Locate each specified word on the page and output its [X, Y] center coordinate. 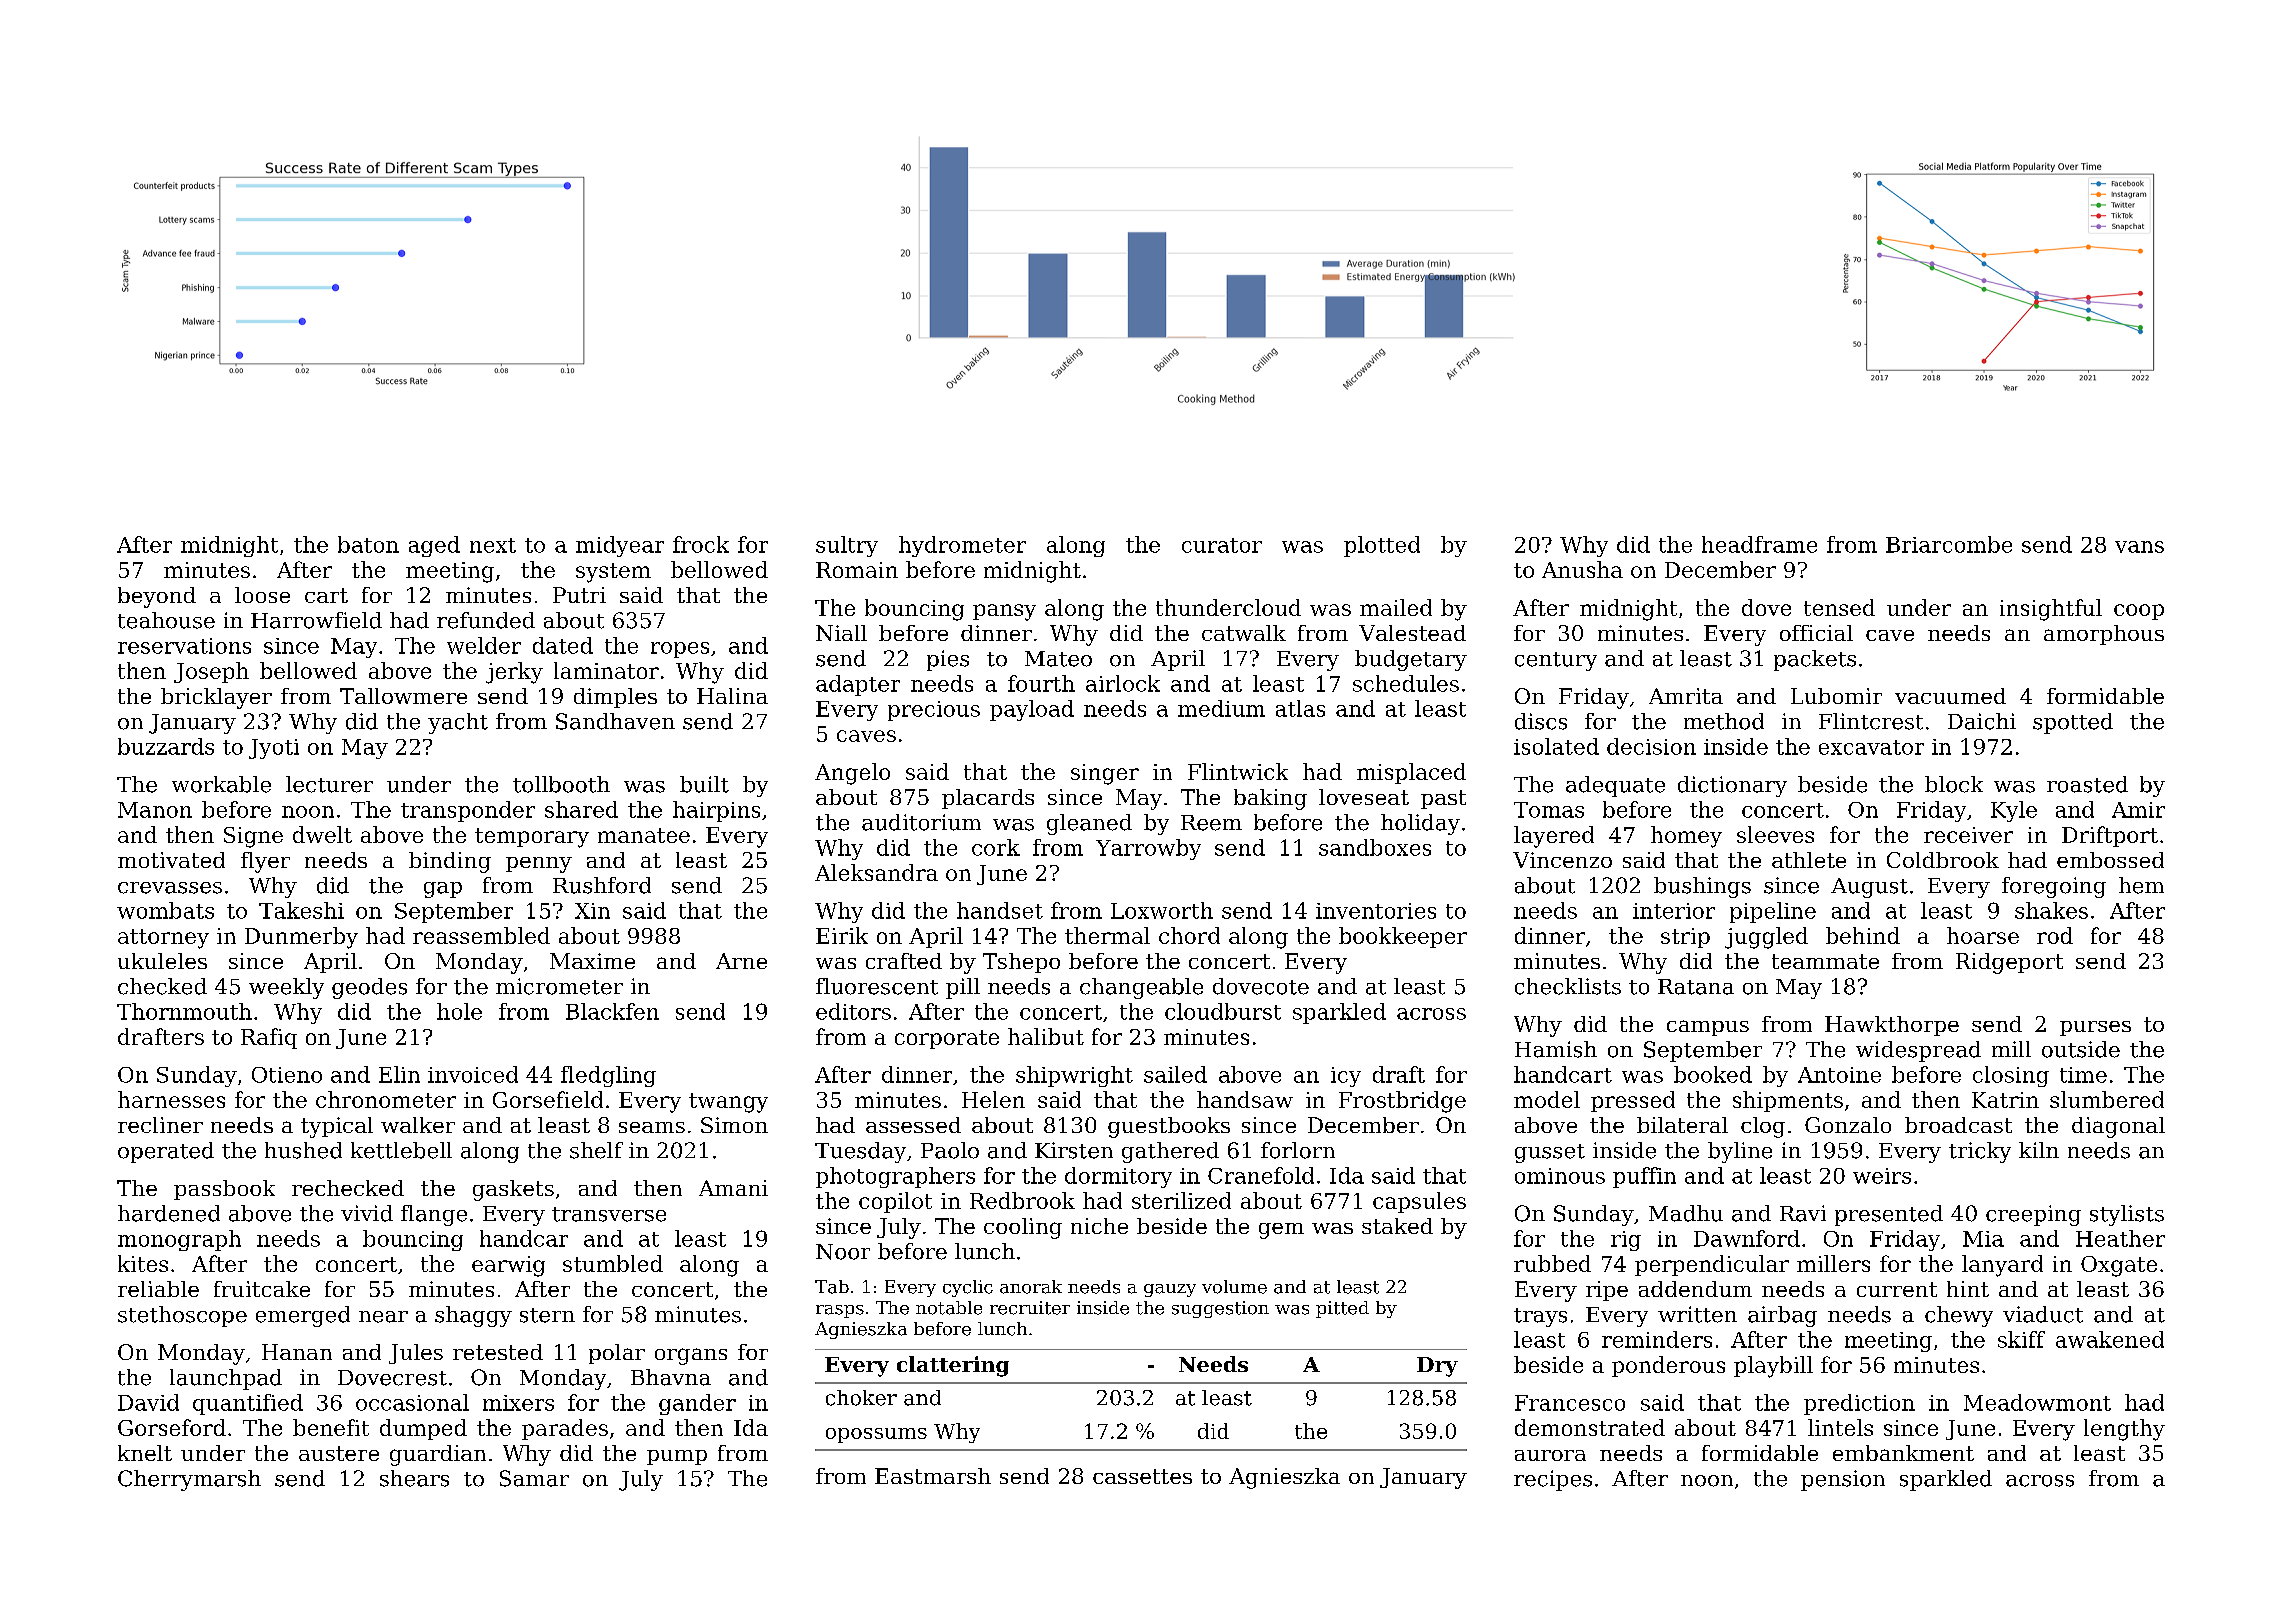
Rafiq [269, 1038]
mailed [1396, 607]
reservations [184, 646]
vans [2139, 547]
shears [414, 1478]
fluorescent [877, 986]
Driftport [2110, 836]
